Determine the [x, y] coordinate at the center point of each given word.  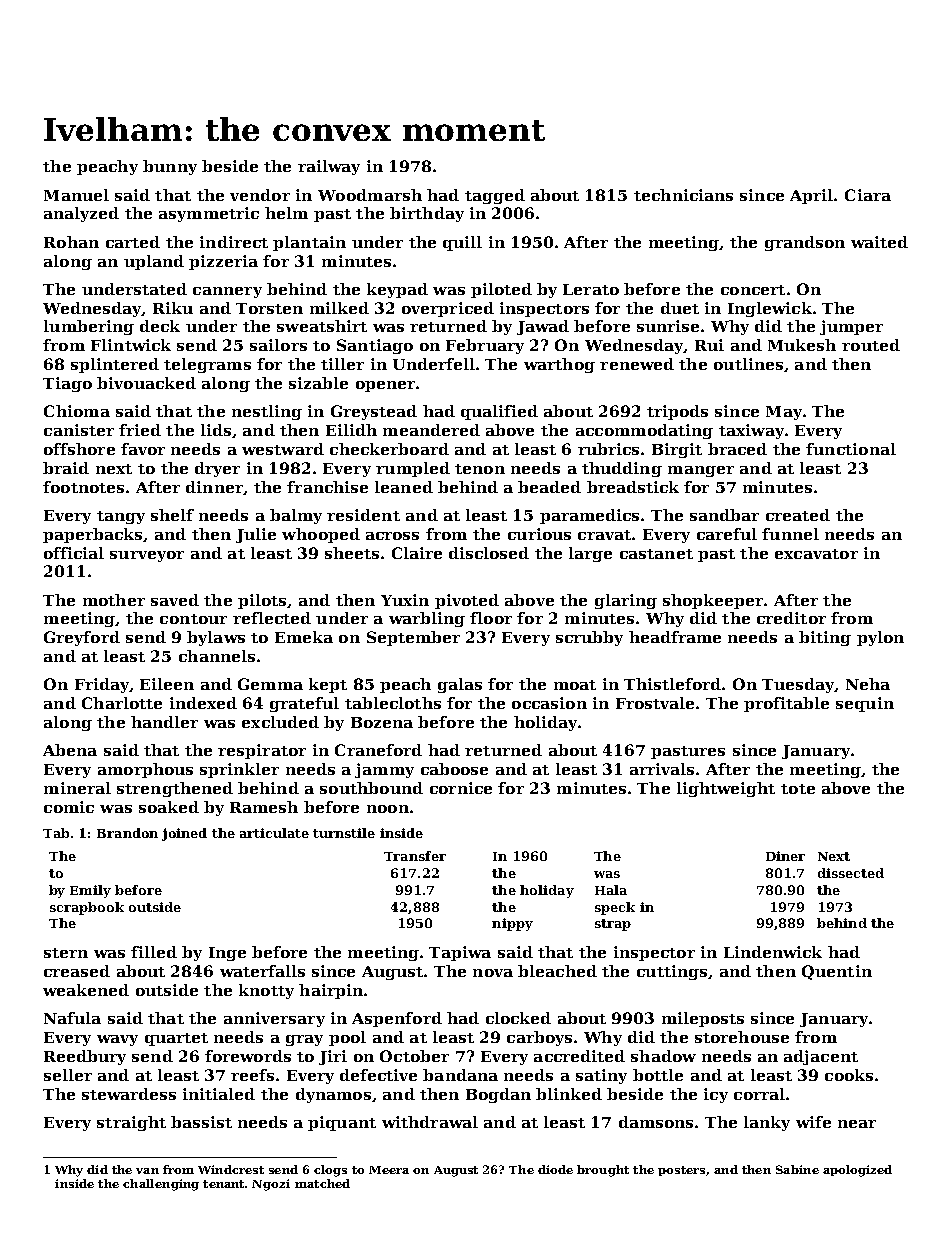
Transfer [415, 856]
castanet [656, 554]
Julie [256, 535]
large [590, 554]
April [811, 196]
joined [184, 834]
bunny [170, 167]
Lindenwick [773, 952]
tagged [495, 196]
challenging [161, 1185]
